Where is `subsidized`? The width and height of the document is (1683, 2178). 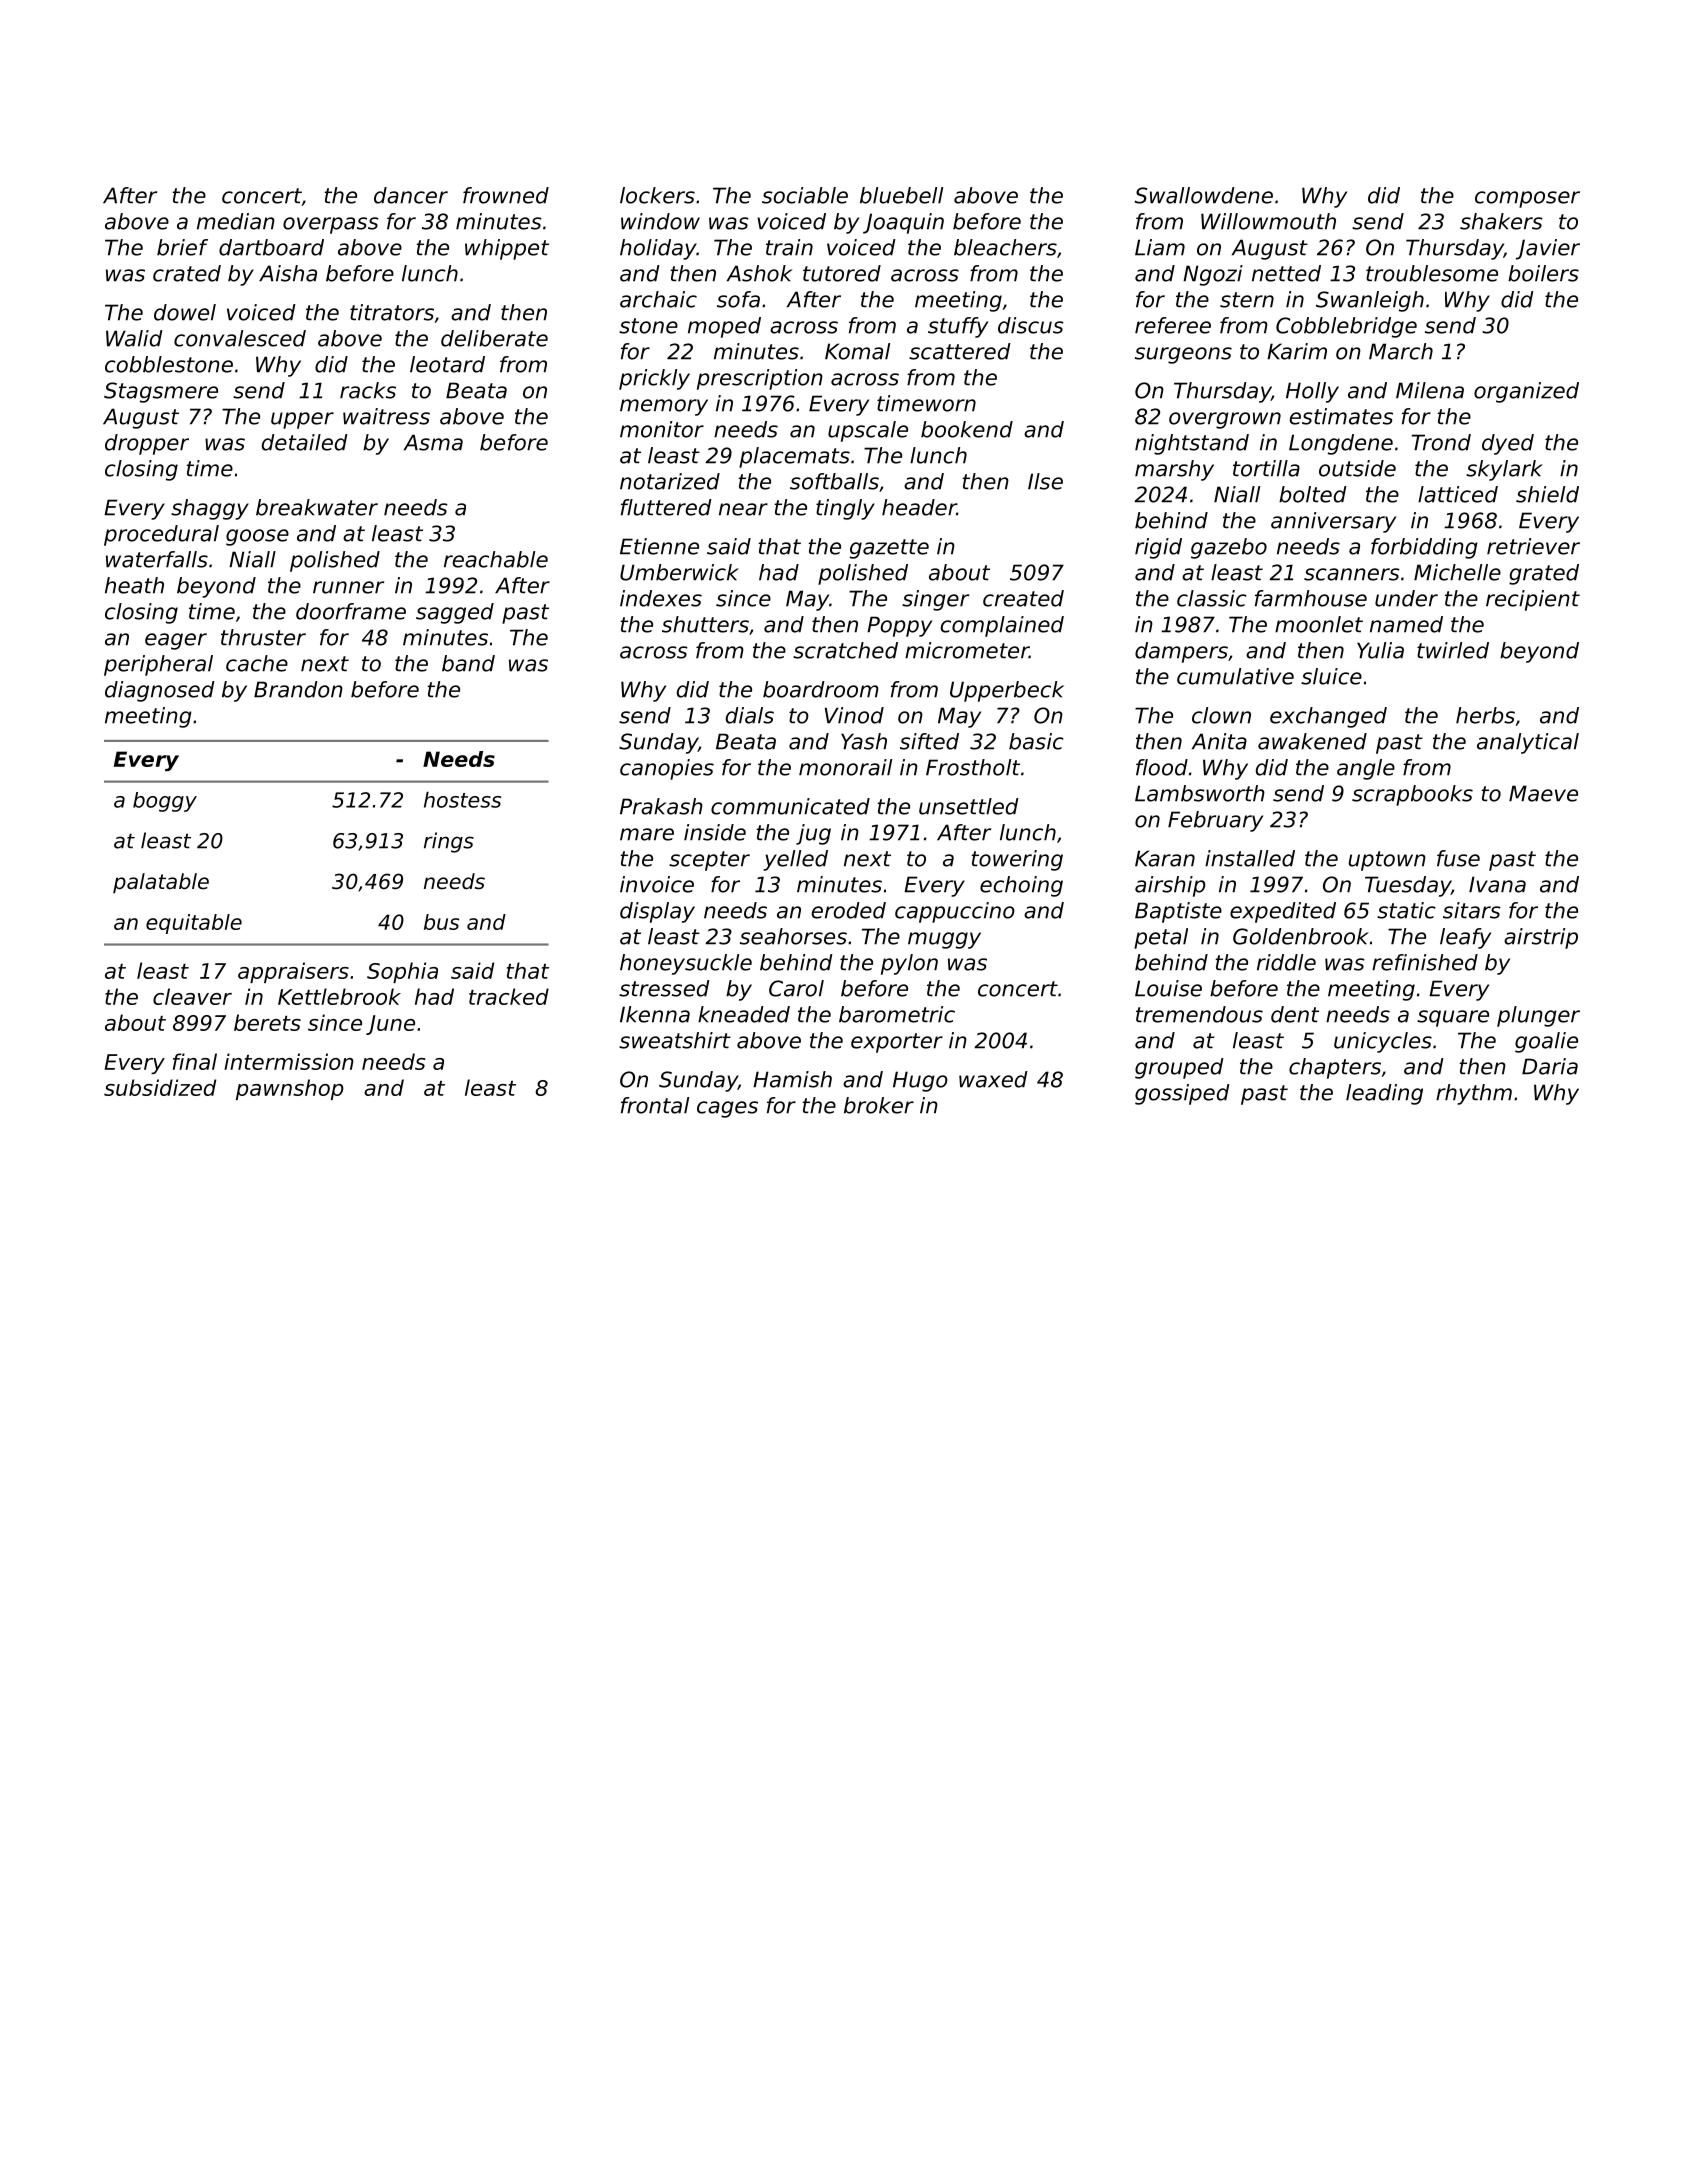
subsidized is located at coordinates (160, 1087).
